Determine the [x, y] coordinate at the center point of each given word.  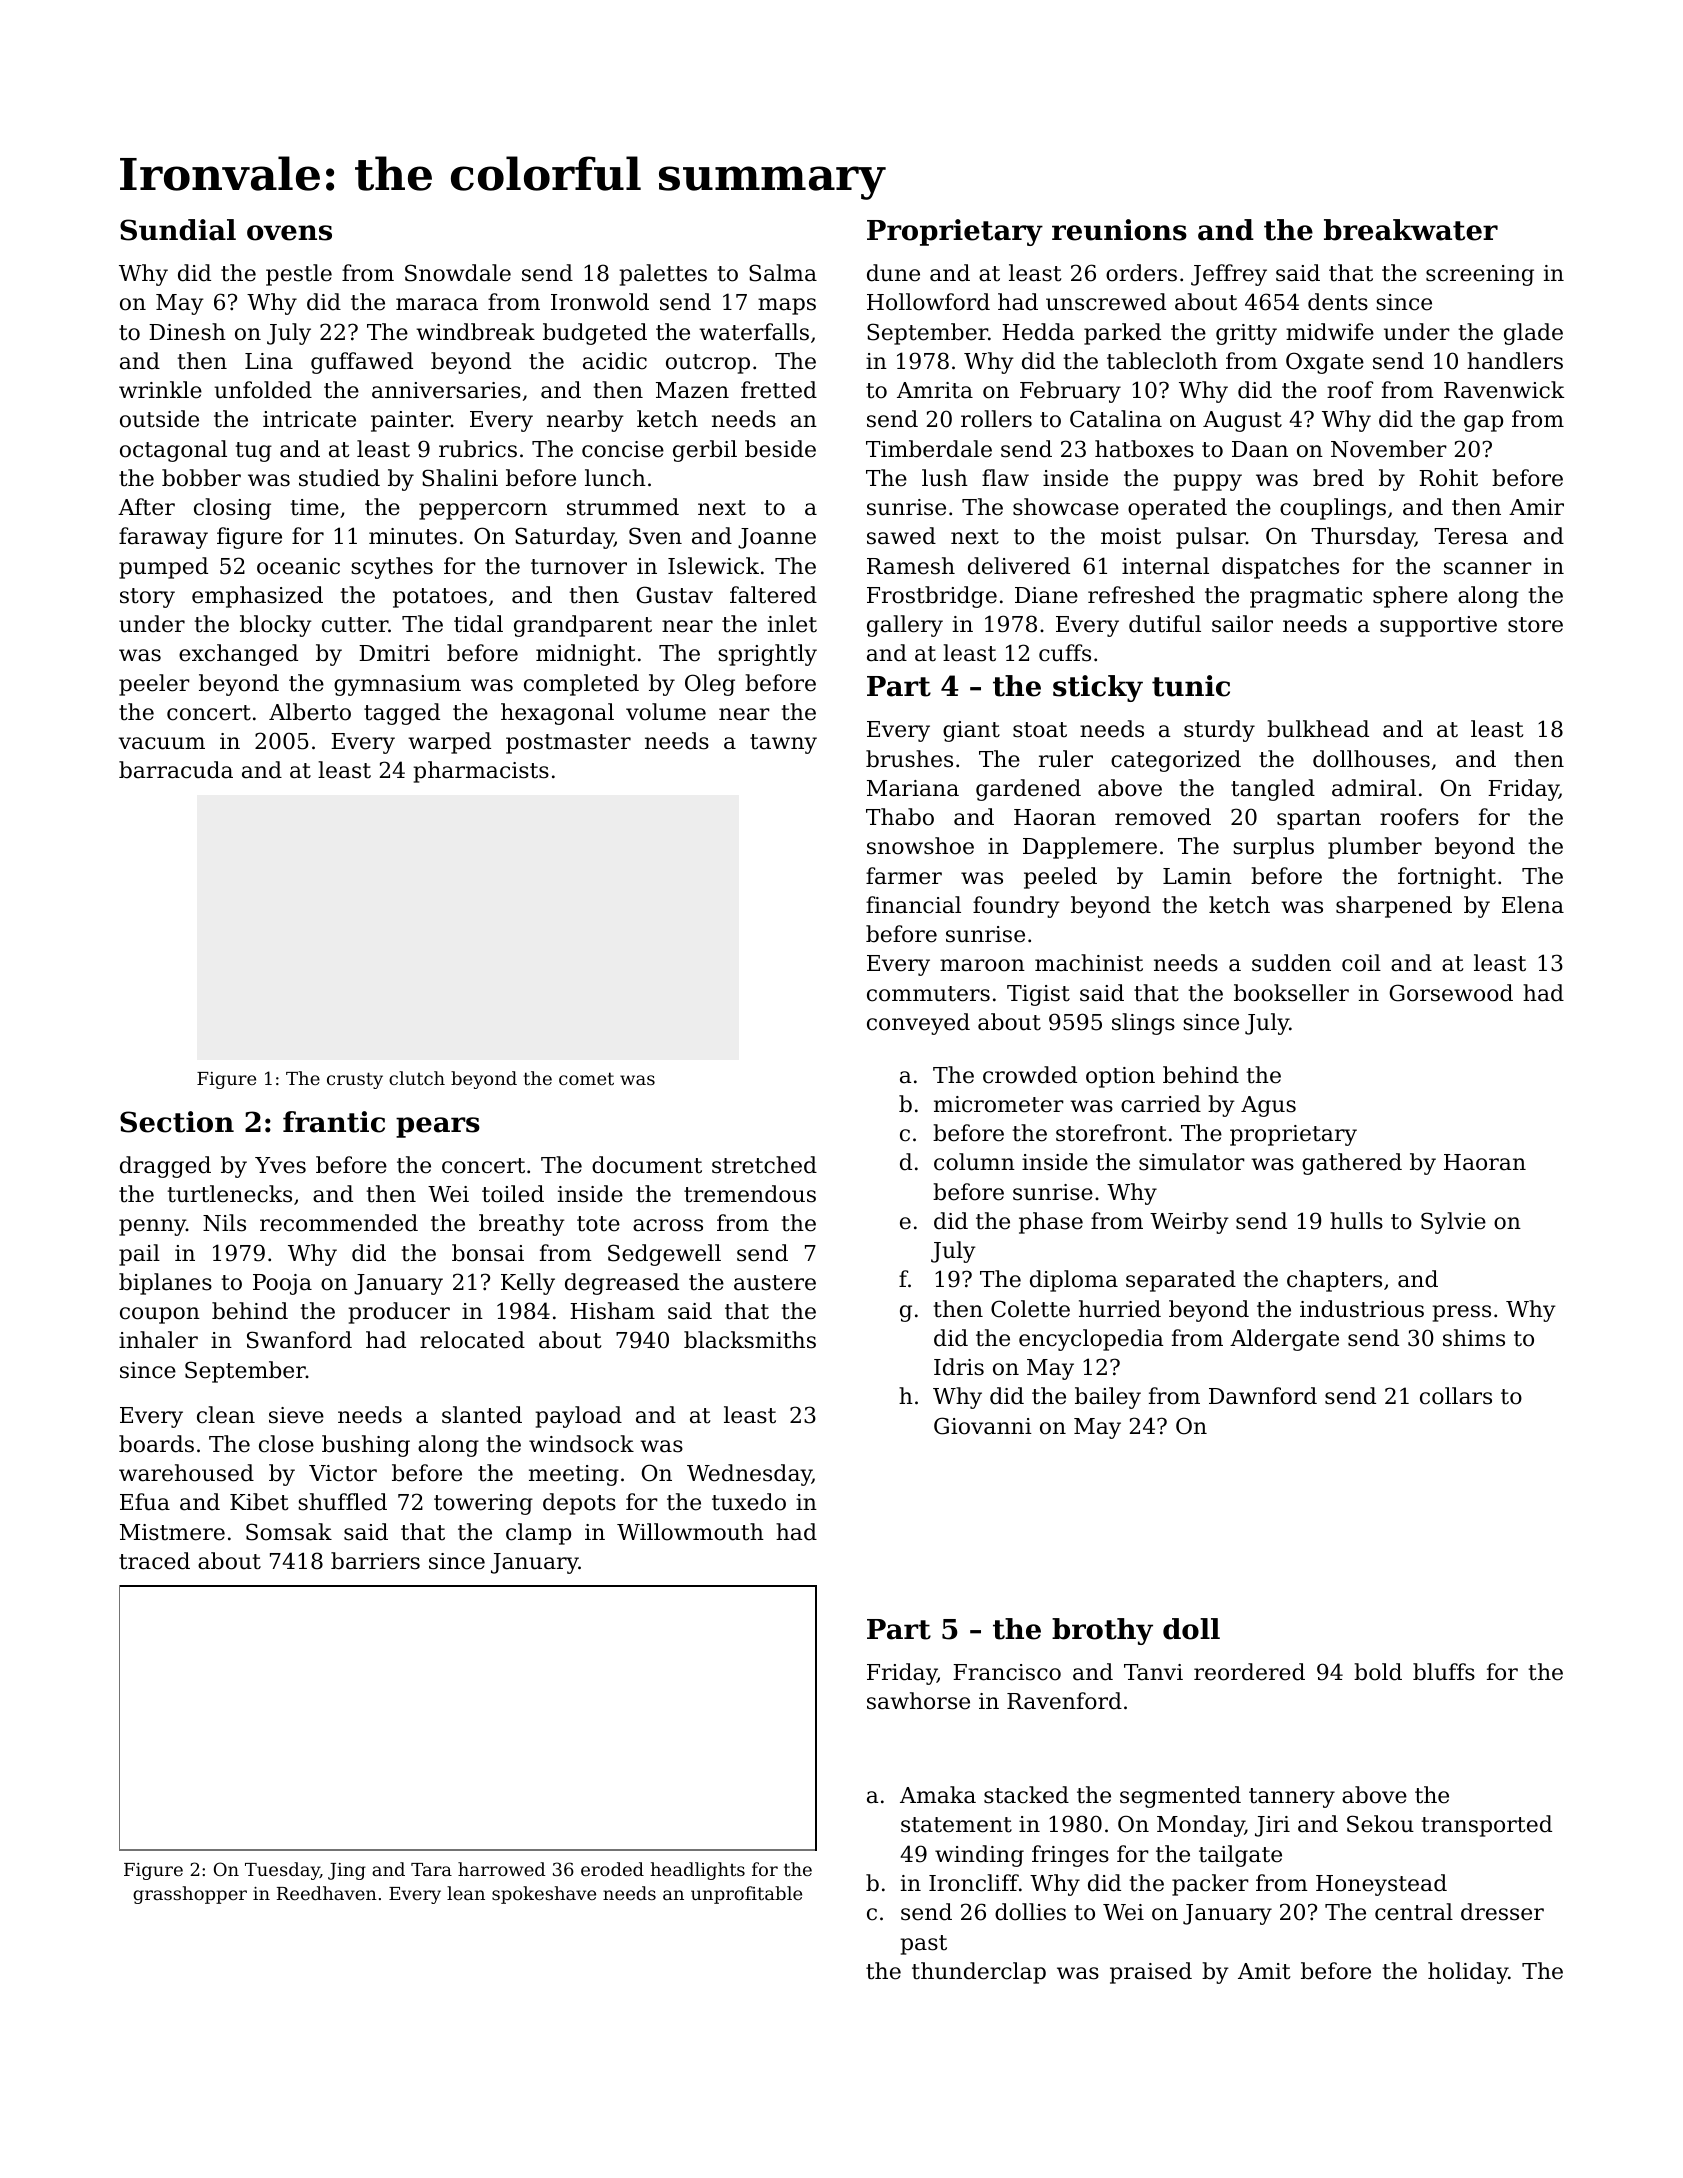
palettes [663, 275]
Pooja [282, 1284]
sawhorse [918, 1701]
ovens [289, 233]
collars [1456, 1396]
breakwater [1411, 230]
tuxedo [749, 1502]
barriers [375, 1561]
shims [1474, 1338]
